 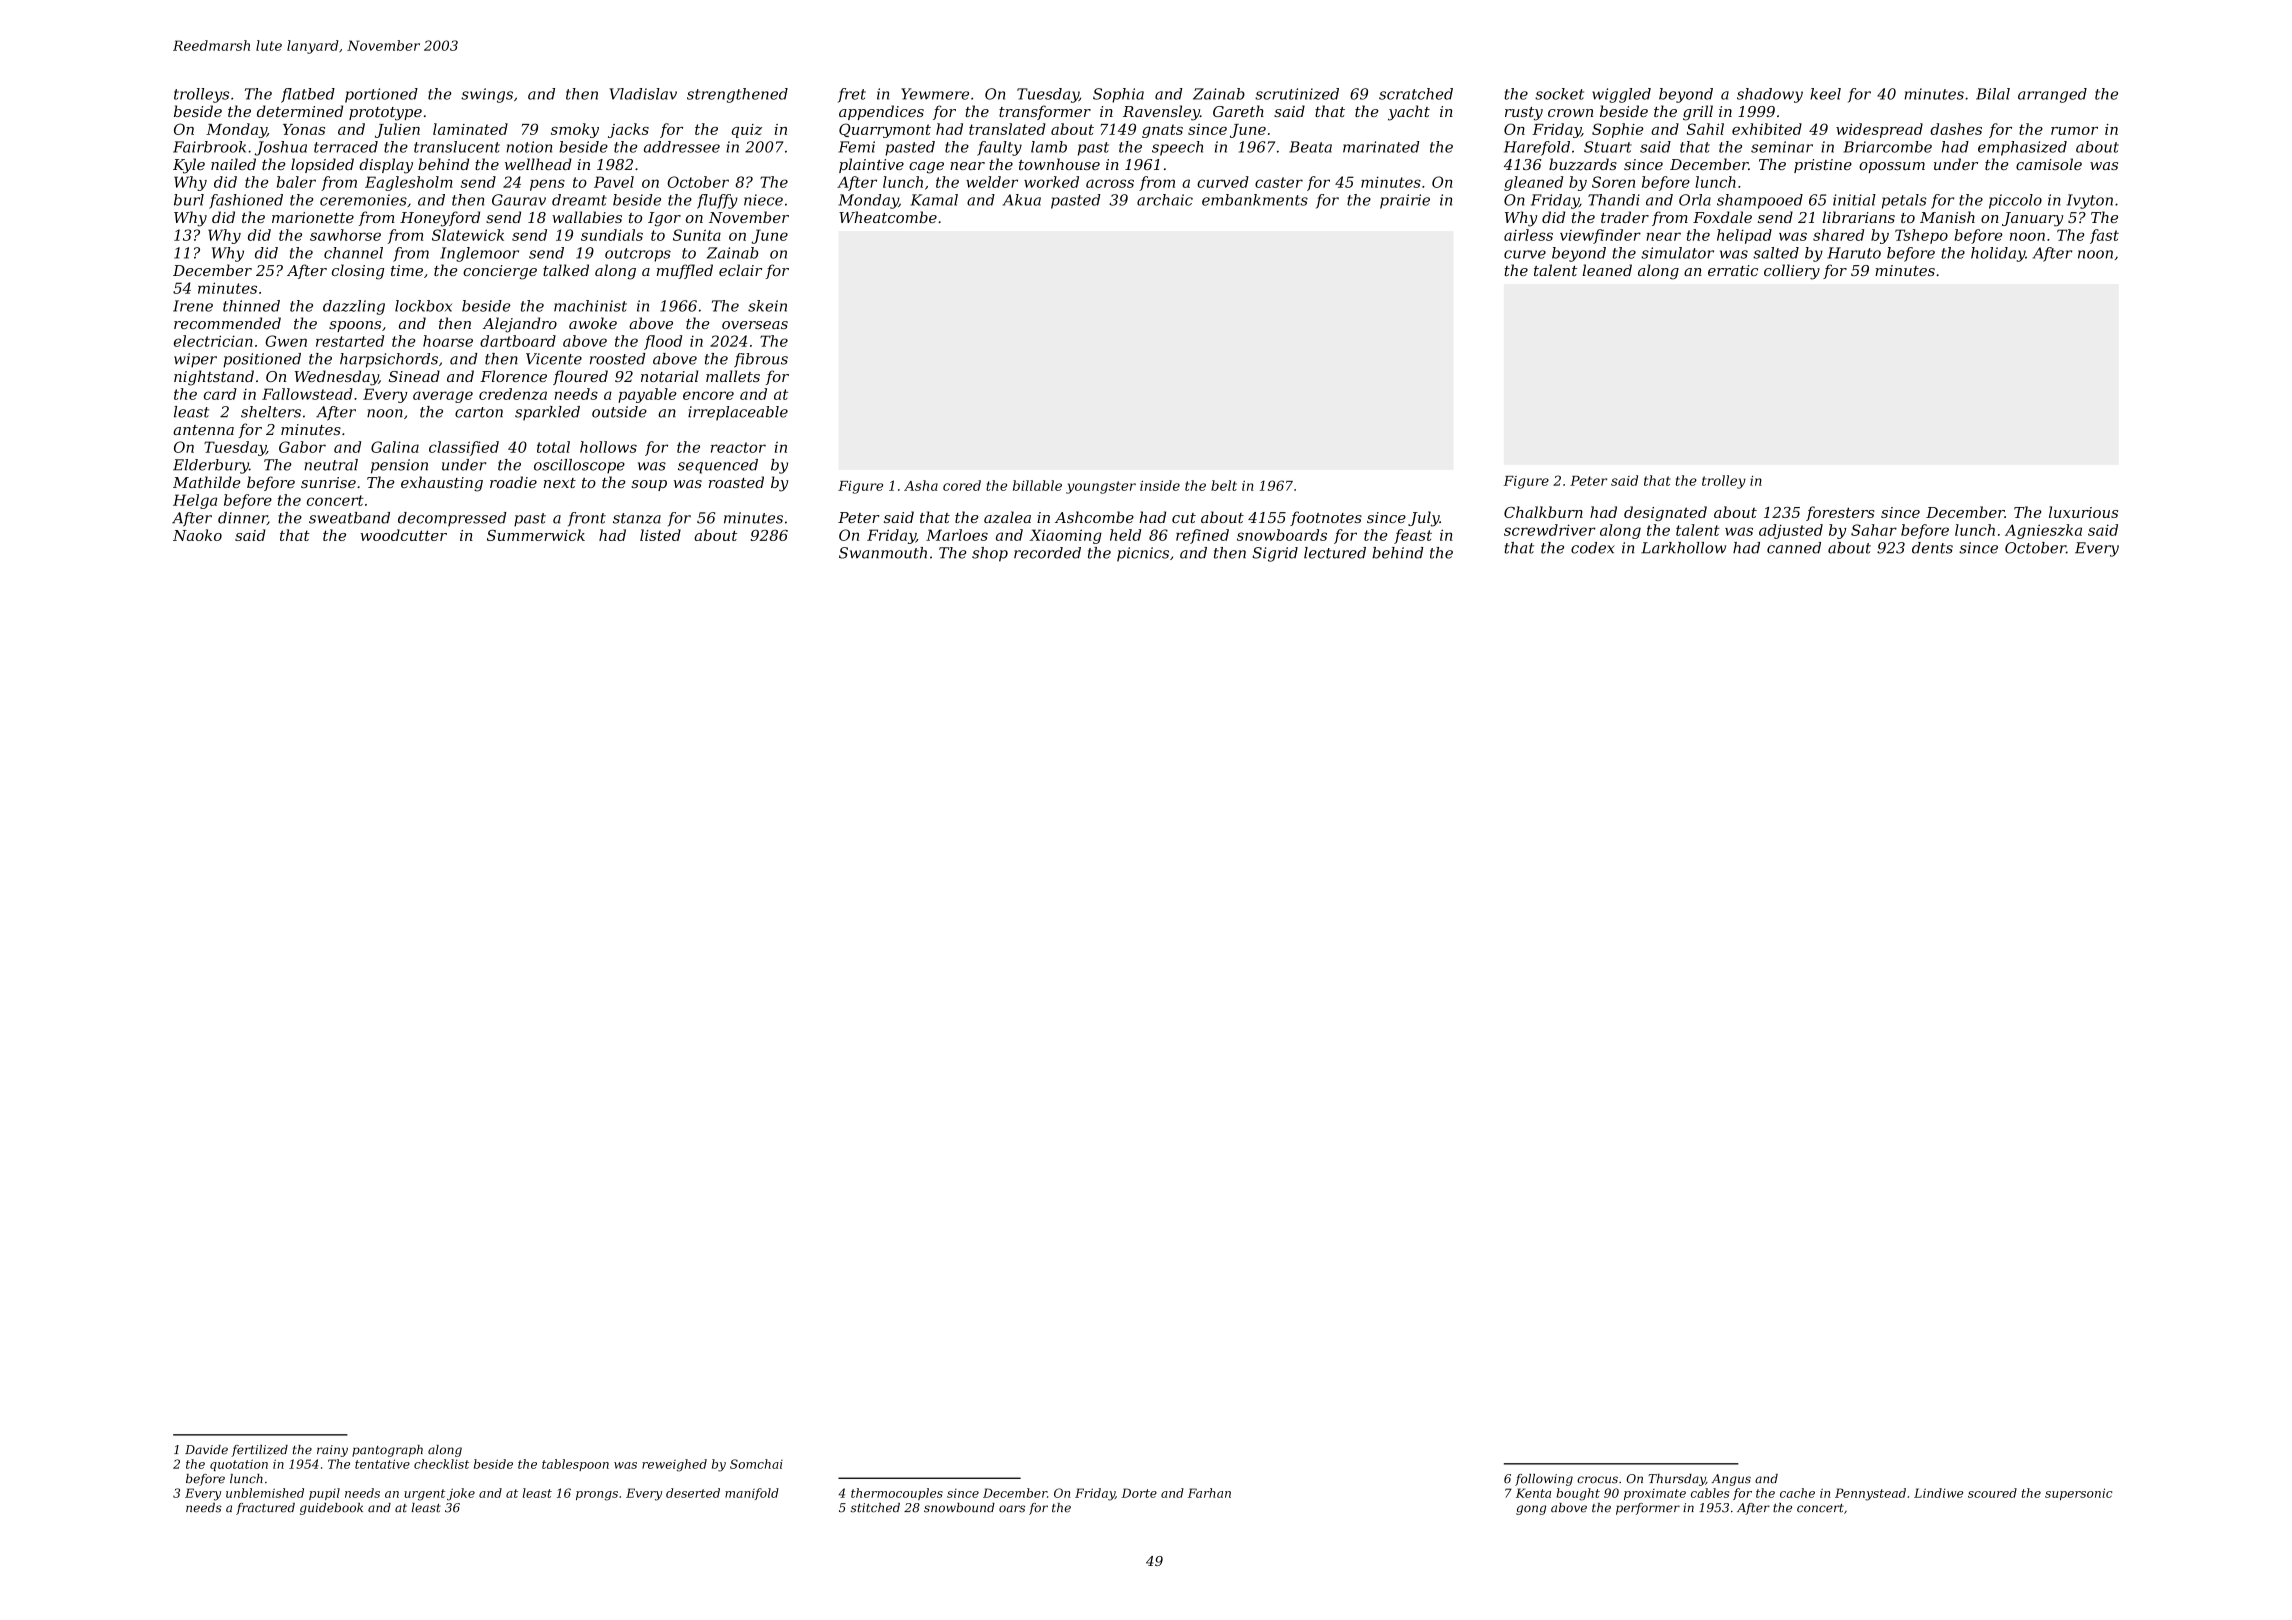 I want to click on airless, so click(x=1528, y=235).
